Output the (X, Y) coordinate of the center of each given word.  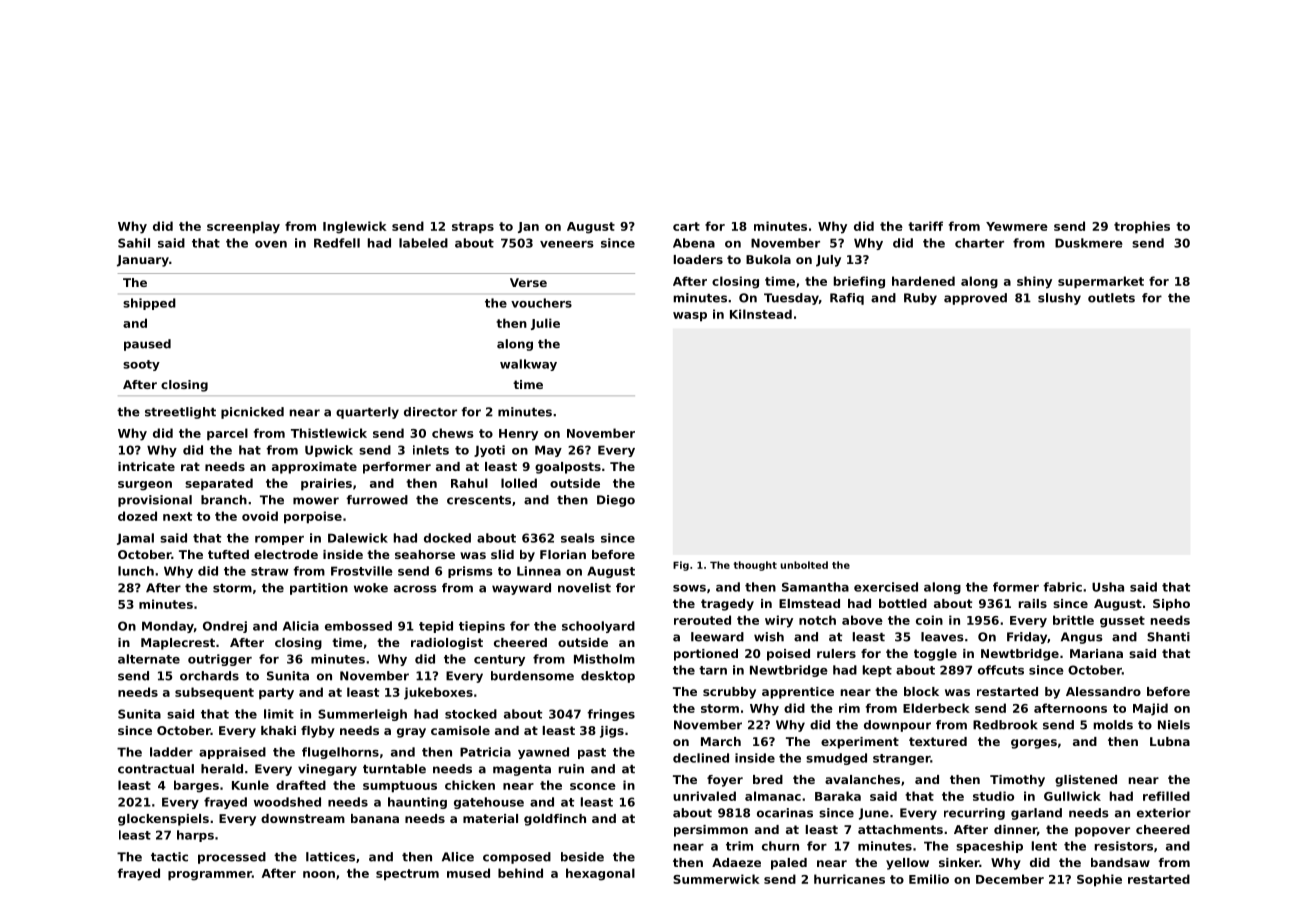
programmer (210, 876)
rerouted (702, 620)
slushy (1059, 299)
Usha (1108, 587)
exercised (886, 587)
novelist (584, 588)
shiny (1034, 282)
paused (147, 345)
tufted (228, 554)
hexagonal (600, 874)
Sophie (1099, 880)
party (276, 694)
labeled (423, 243)
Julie (545, 324)
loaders (698, 259)
